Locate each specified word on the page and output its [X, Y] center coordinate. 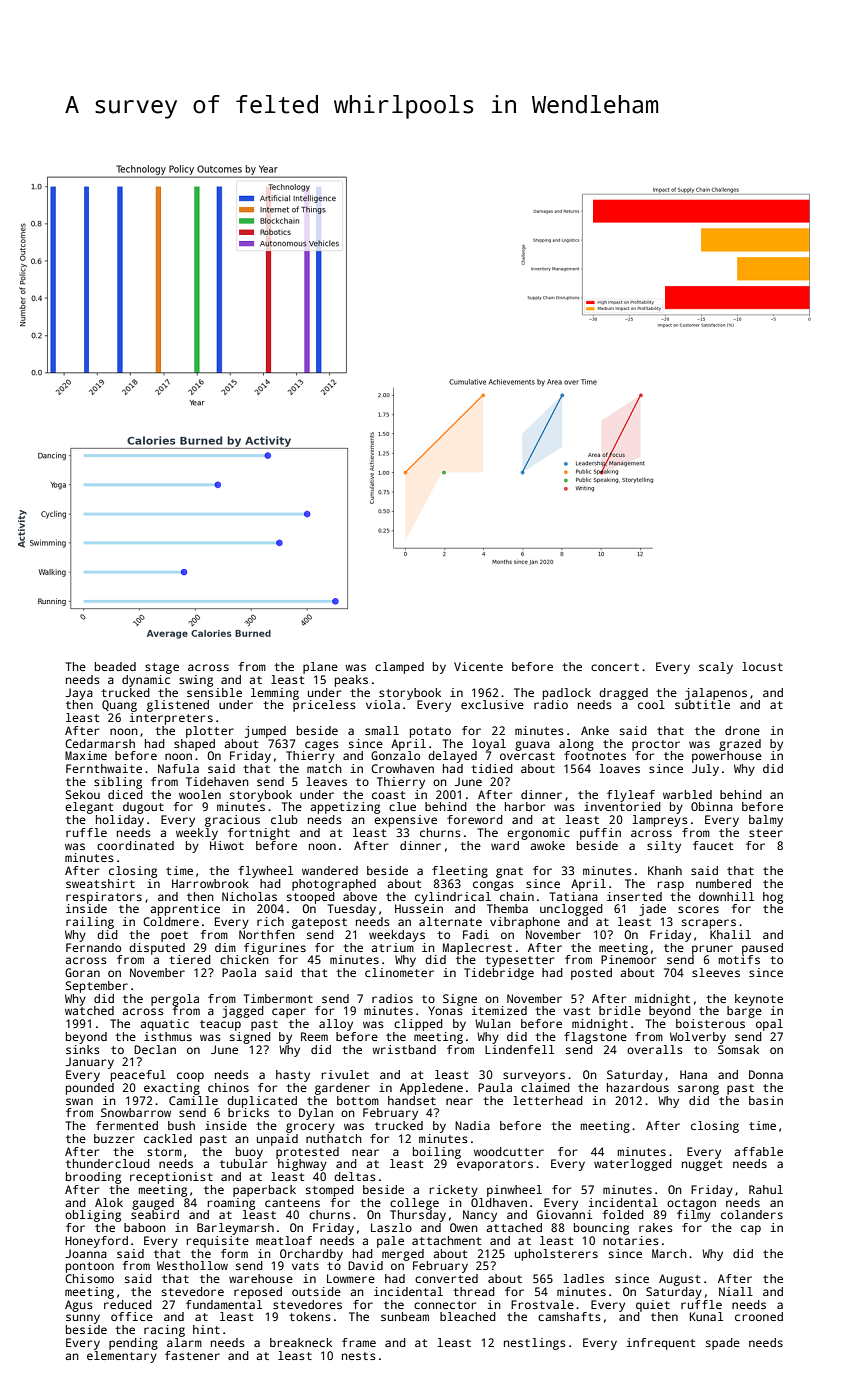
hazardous [638, 1087]
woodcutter [509, 1151]
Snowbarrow [136, 1112]
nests [359, 1356]
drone [742, 730]
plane [320, 668]
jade [652, 910]
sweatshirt [100, 883]
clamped [399, 668]
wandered [330, 870]
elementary [122, 1357]
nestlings [535, 1344]
